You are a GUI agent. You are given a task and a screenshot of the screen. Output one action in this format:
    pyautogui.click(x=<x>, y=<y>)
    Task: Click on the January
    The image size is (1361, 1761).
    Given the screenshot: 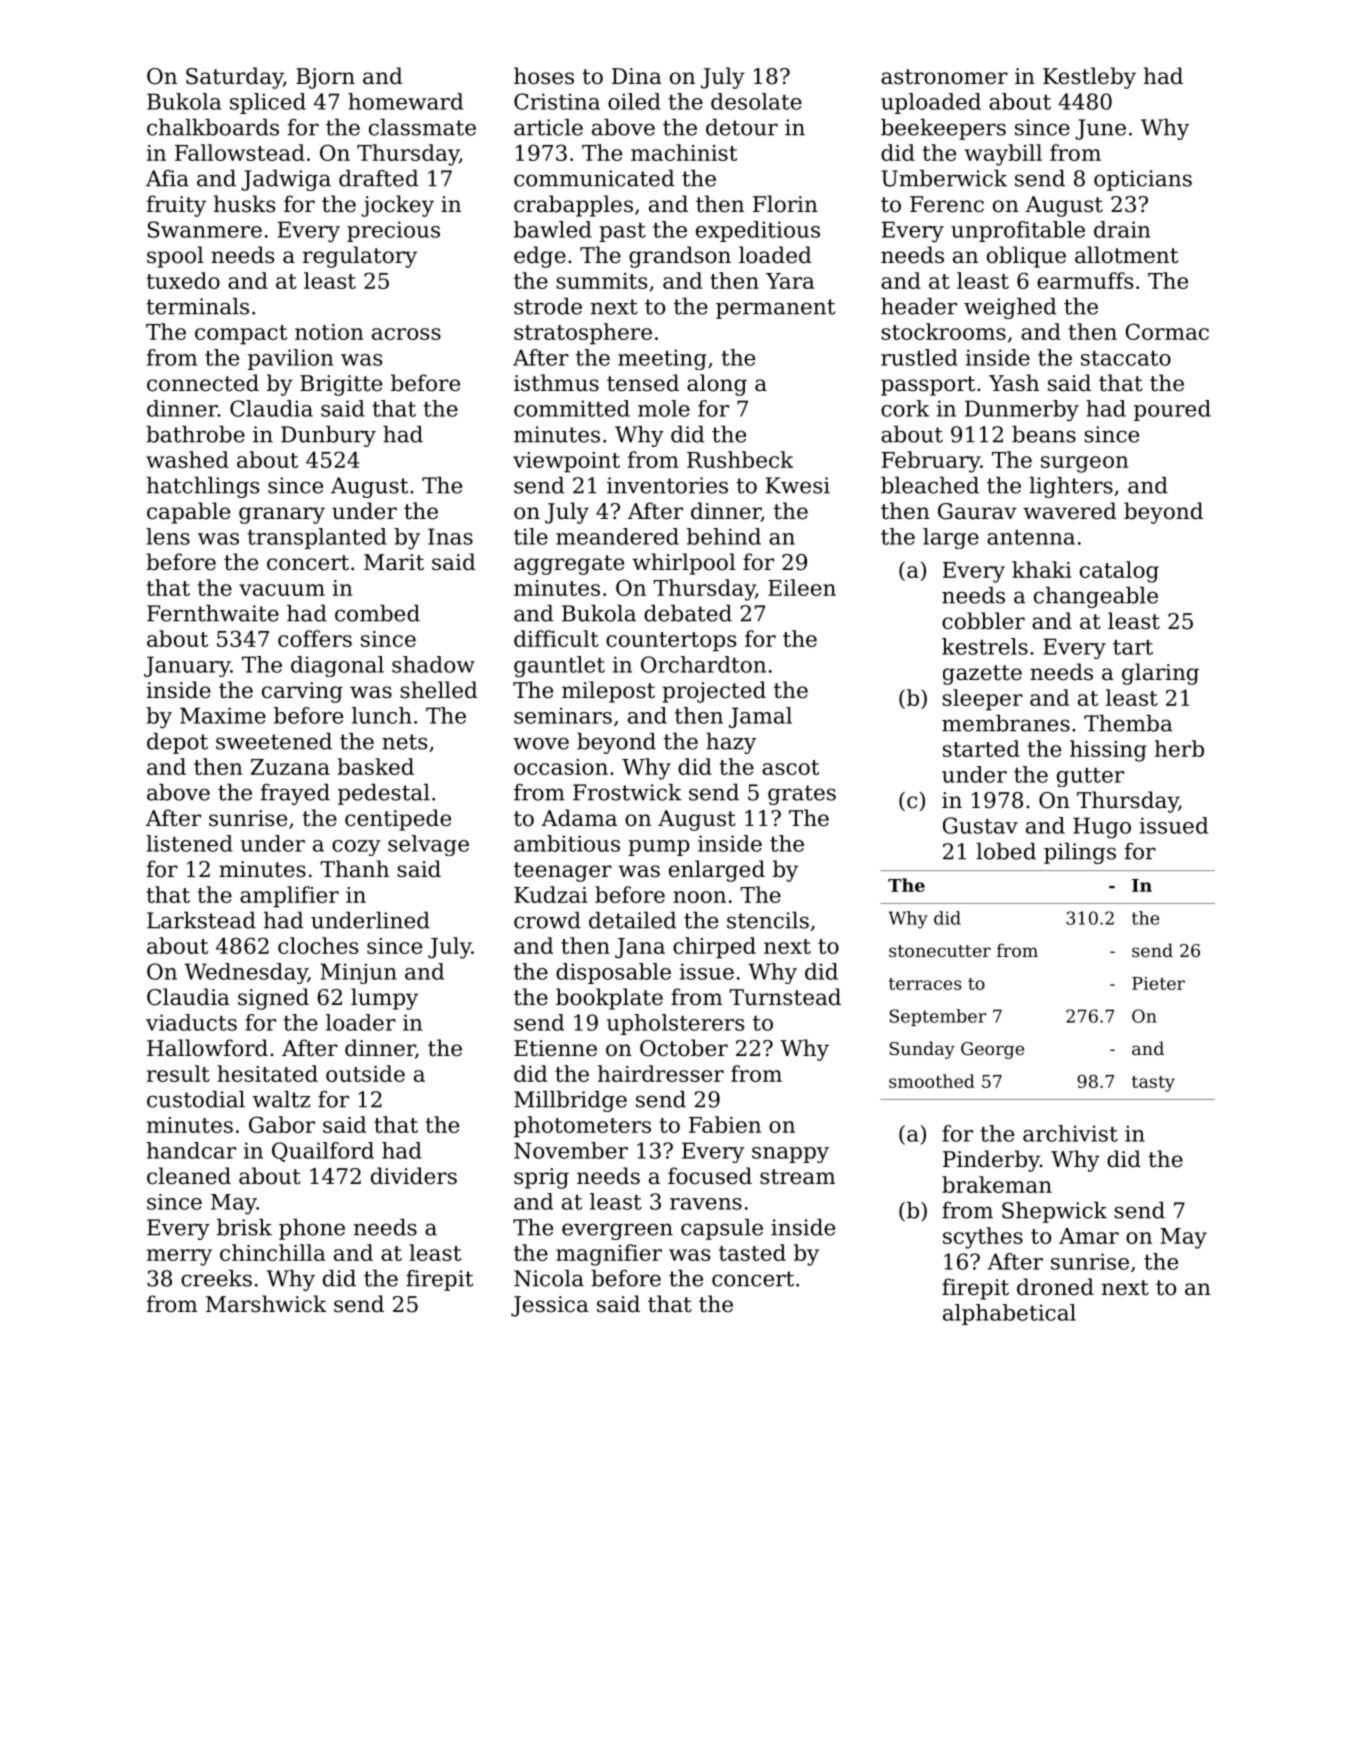 What is the action you would take?
    pyautogui.click(x=187, y=666)
